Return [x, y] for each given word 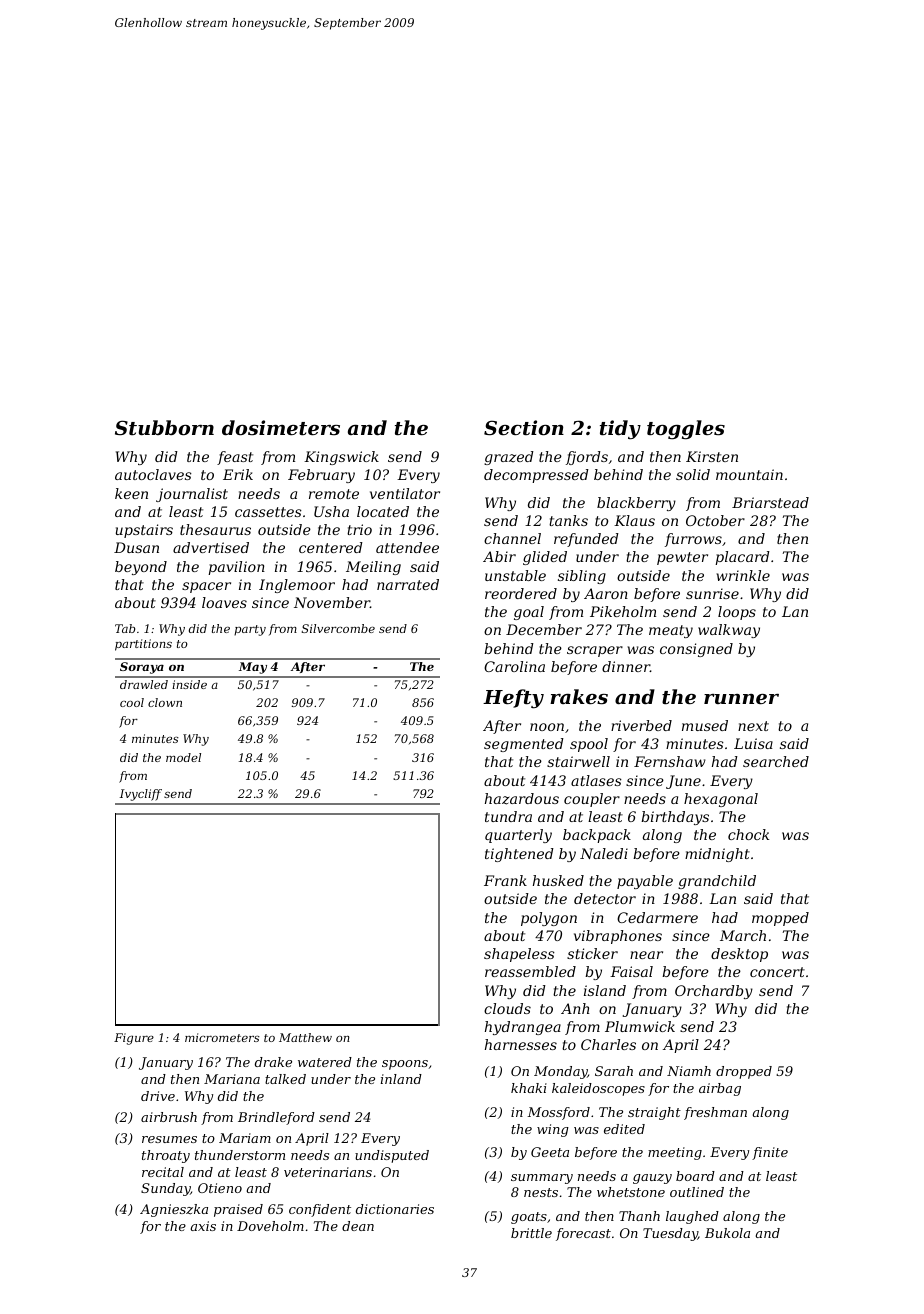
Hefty [513, 699]
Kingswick [341, 458]
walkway [729, 631]
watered [325, 1062]
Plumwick [640, 1026]
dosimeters [281, 428]
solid [693, 474]
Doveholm [270, 1226]
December [544, 629]
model [183, 757]
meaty [671, 631]
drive [158, 1096]
